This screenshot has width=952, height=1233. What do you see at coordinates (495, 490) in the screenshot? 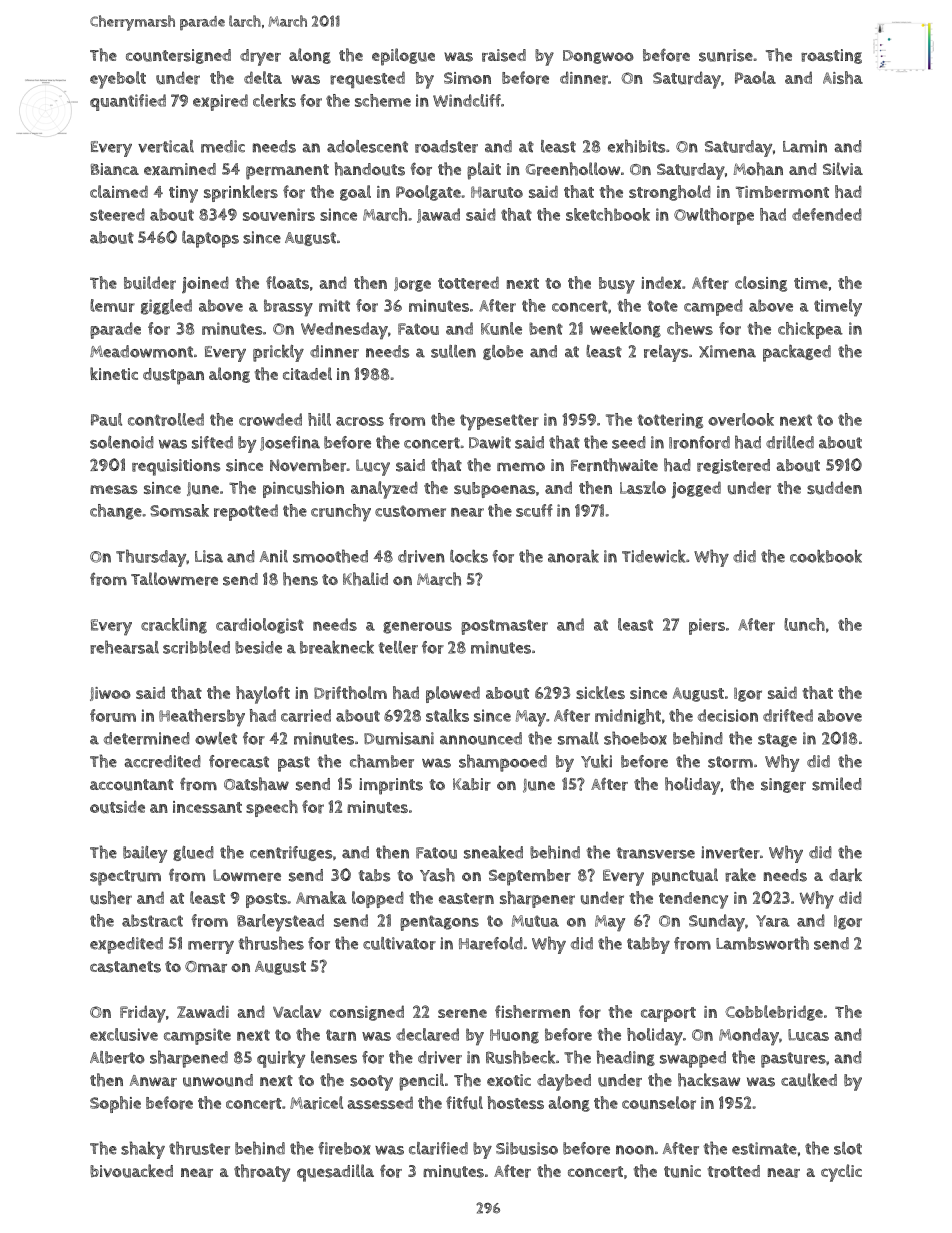
I see `subpoenas` at bounding box center [495, 490].
